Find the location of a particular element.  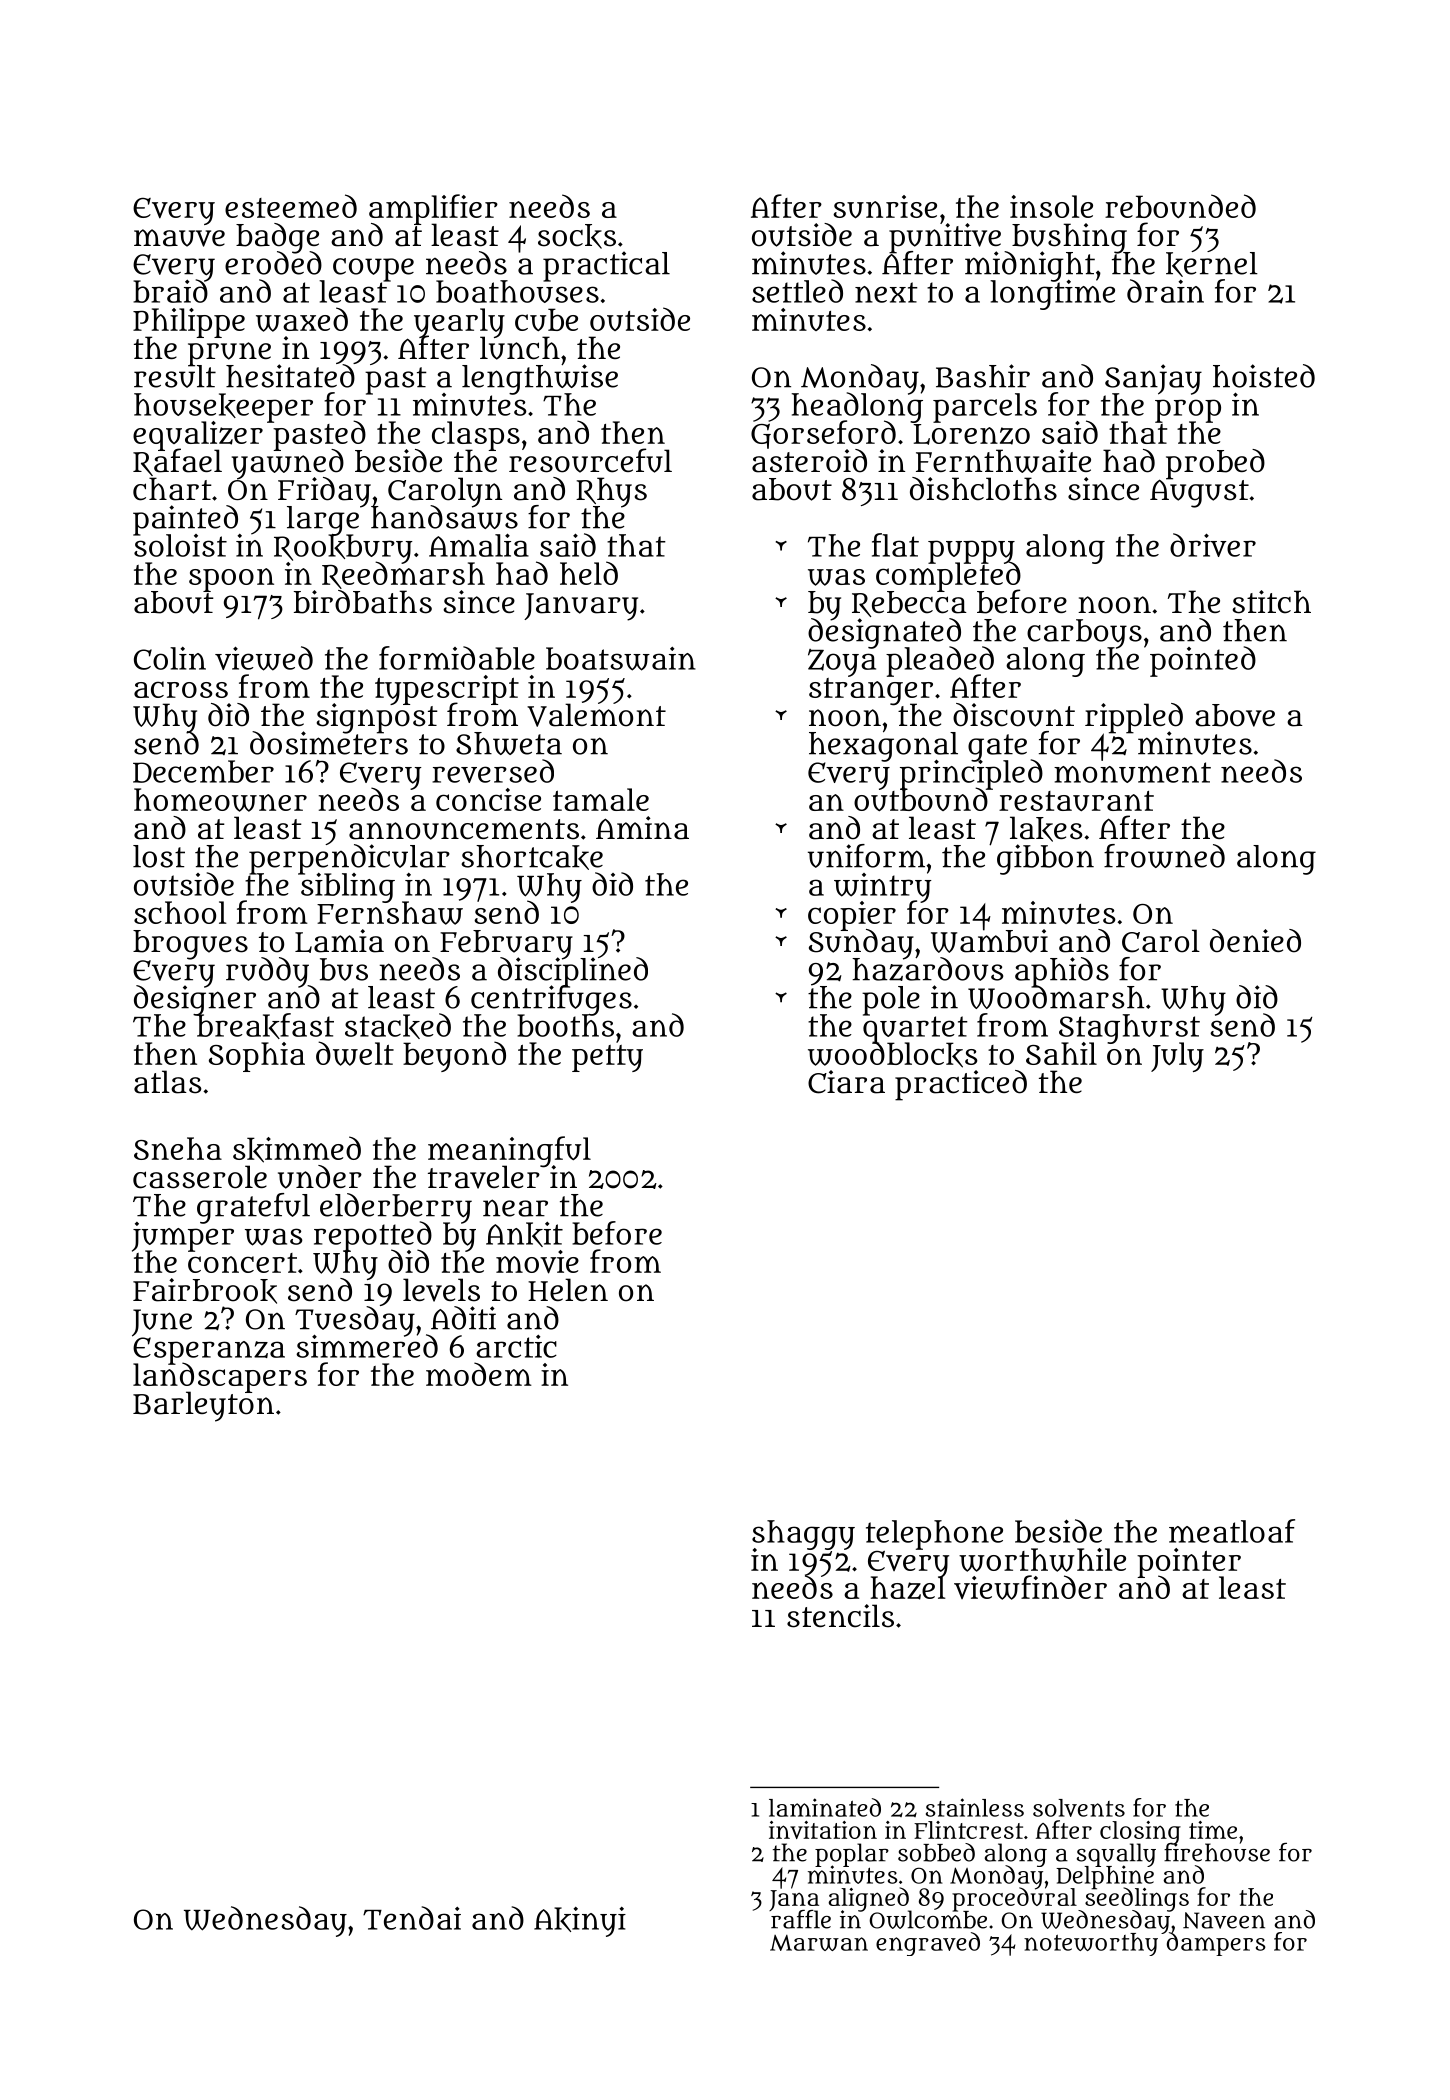

perpendicular is located at coordinates (349, 859).
